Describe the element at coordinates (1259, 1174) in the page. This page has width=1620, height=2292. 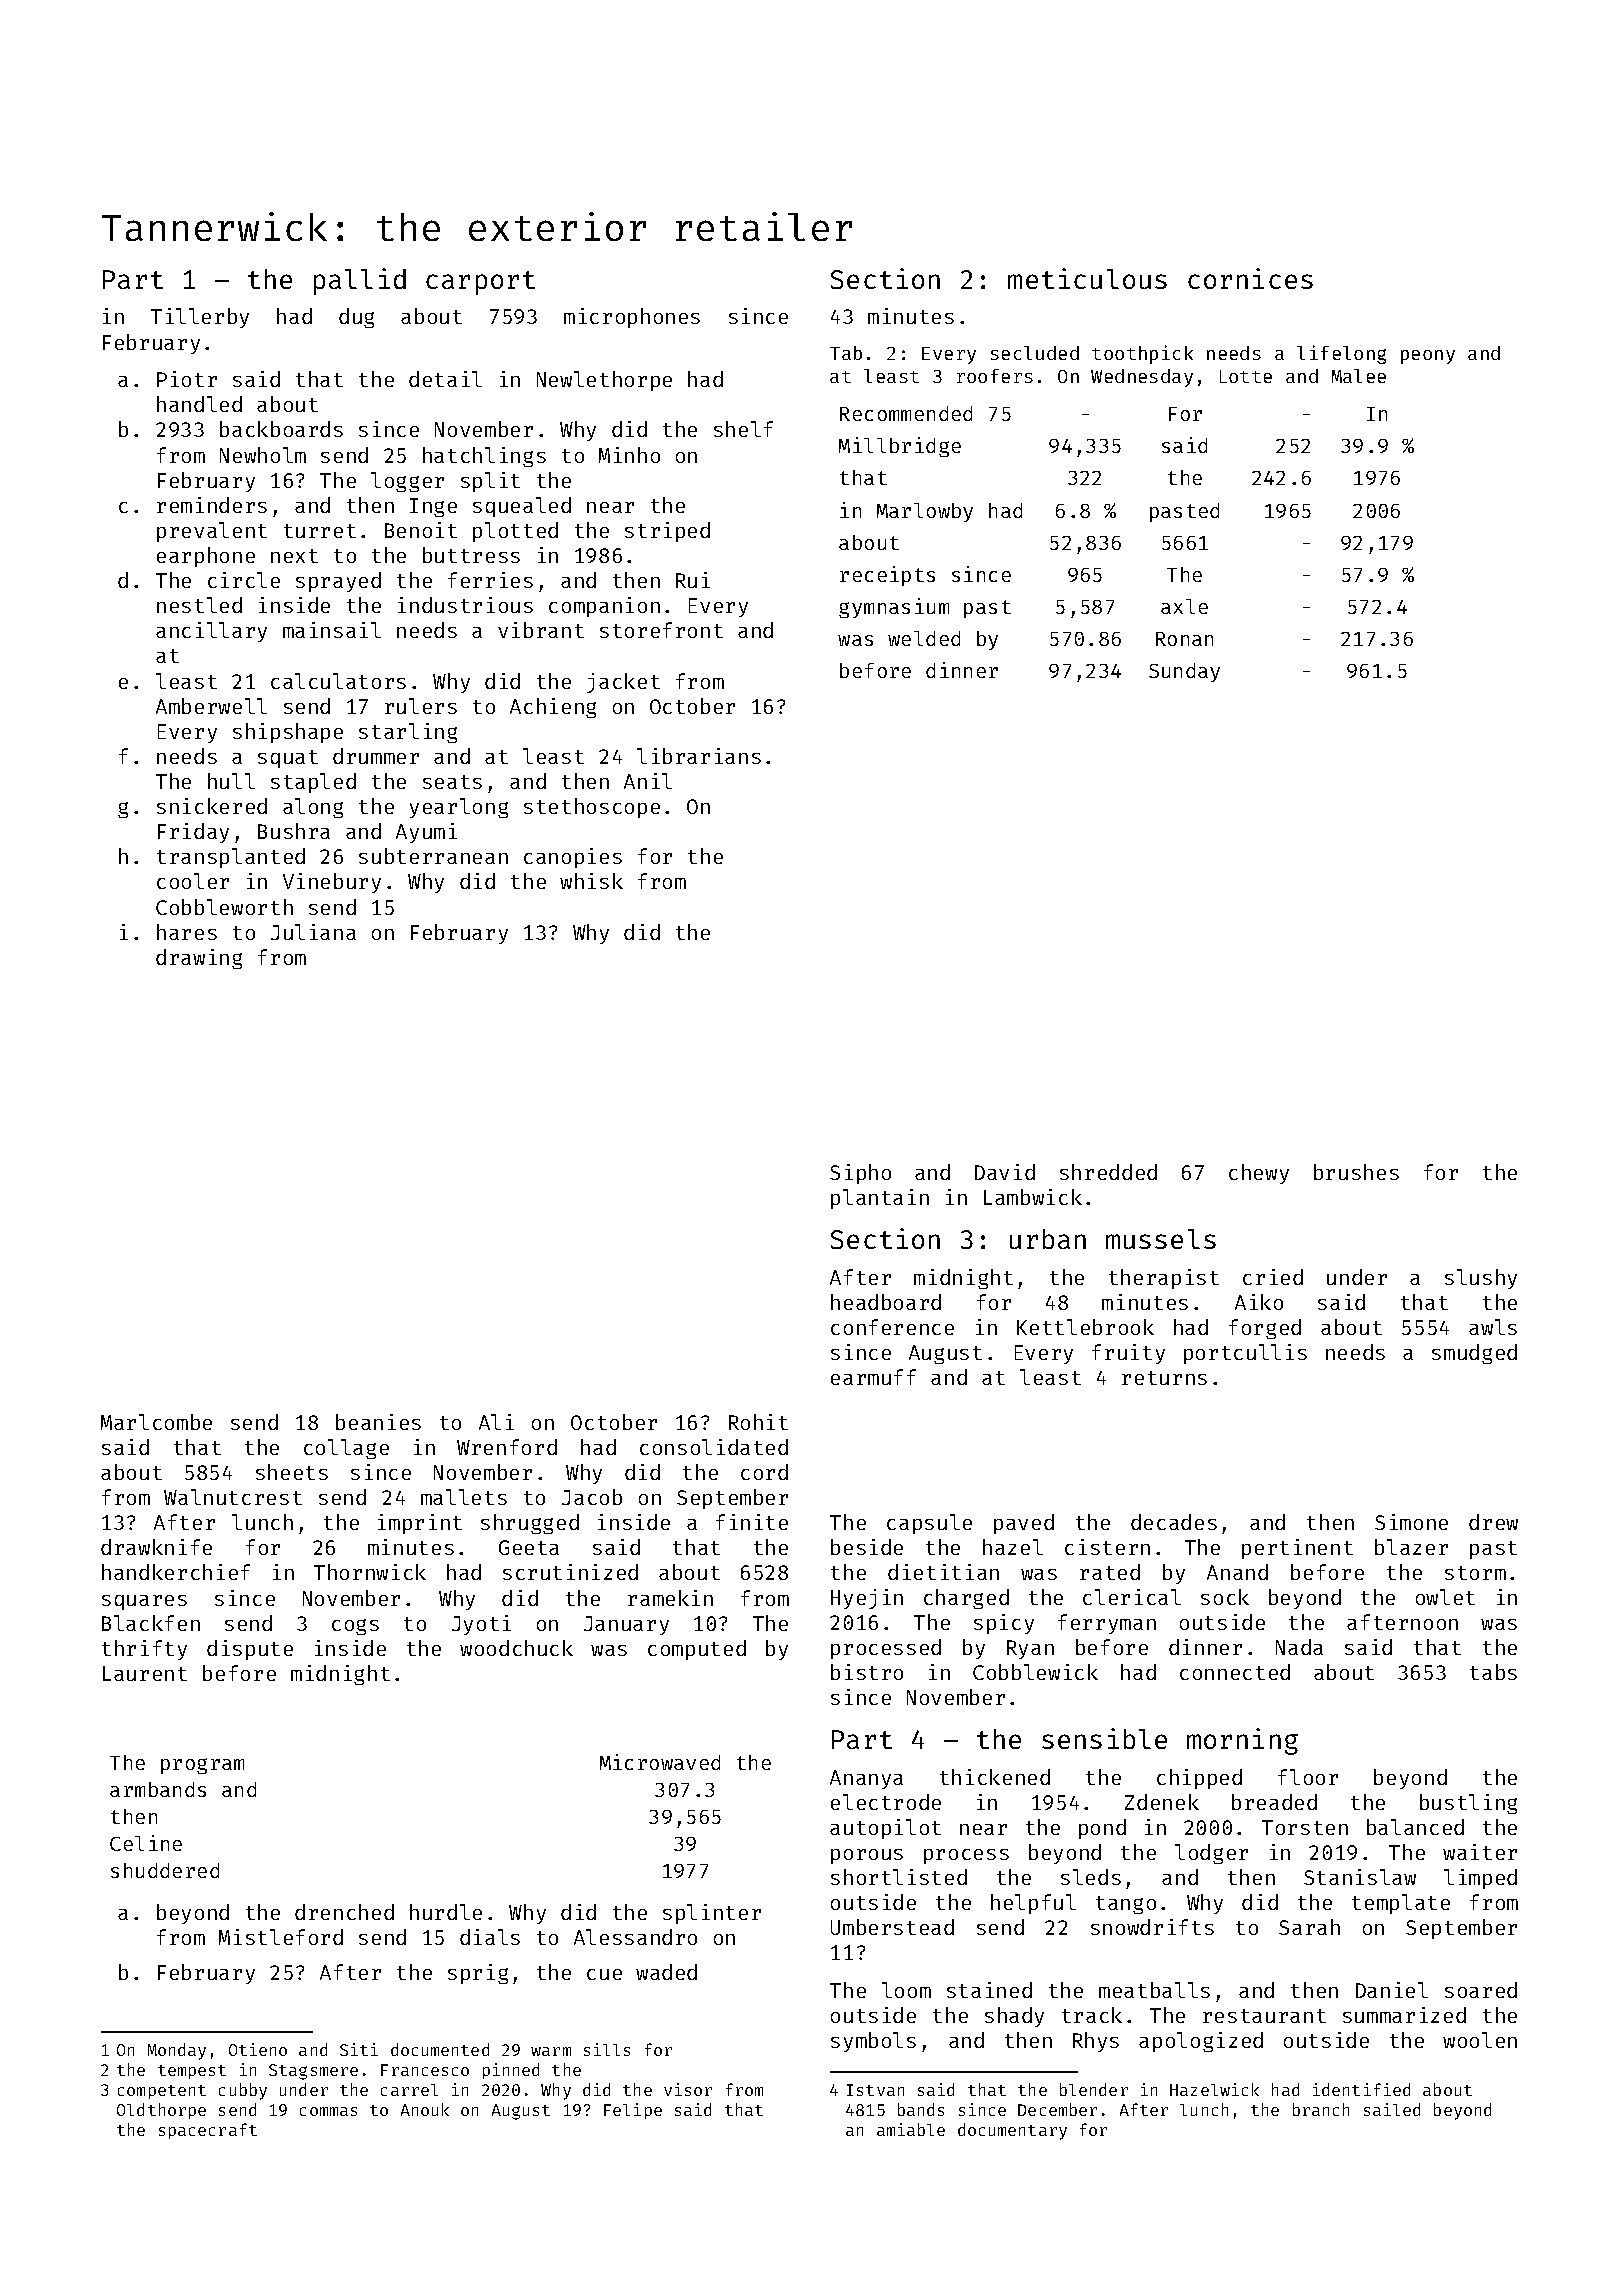
I see `chewy` at that location.
